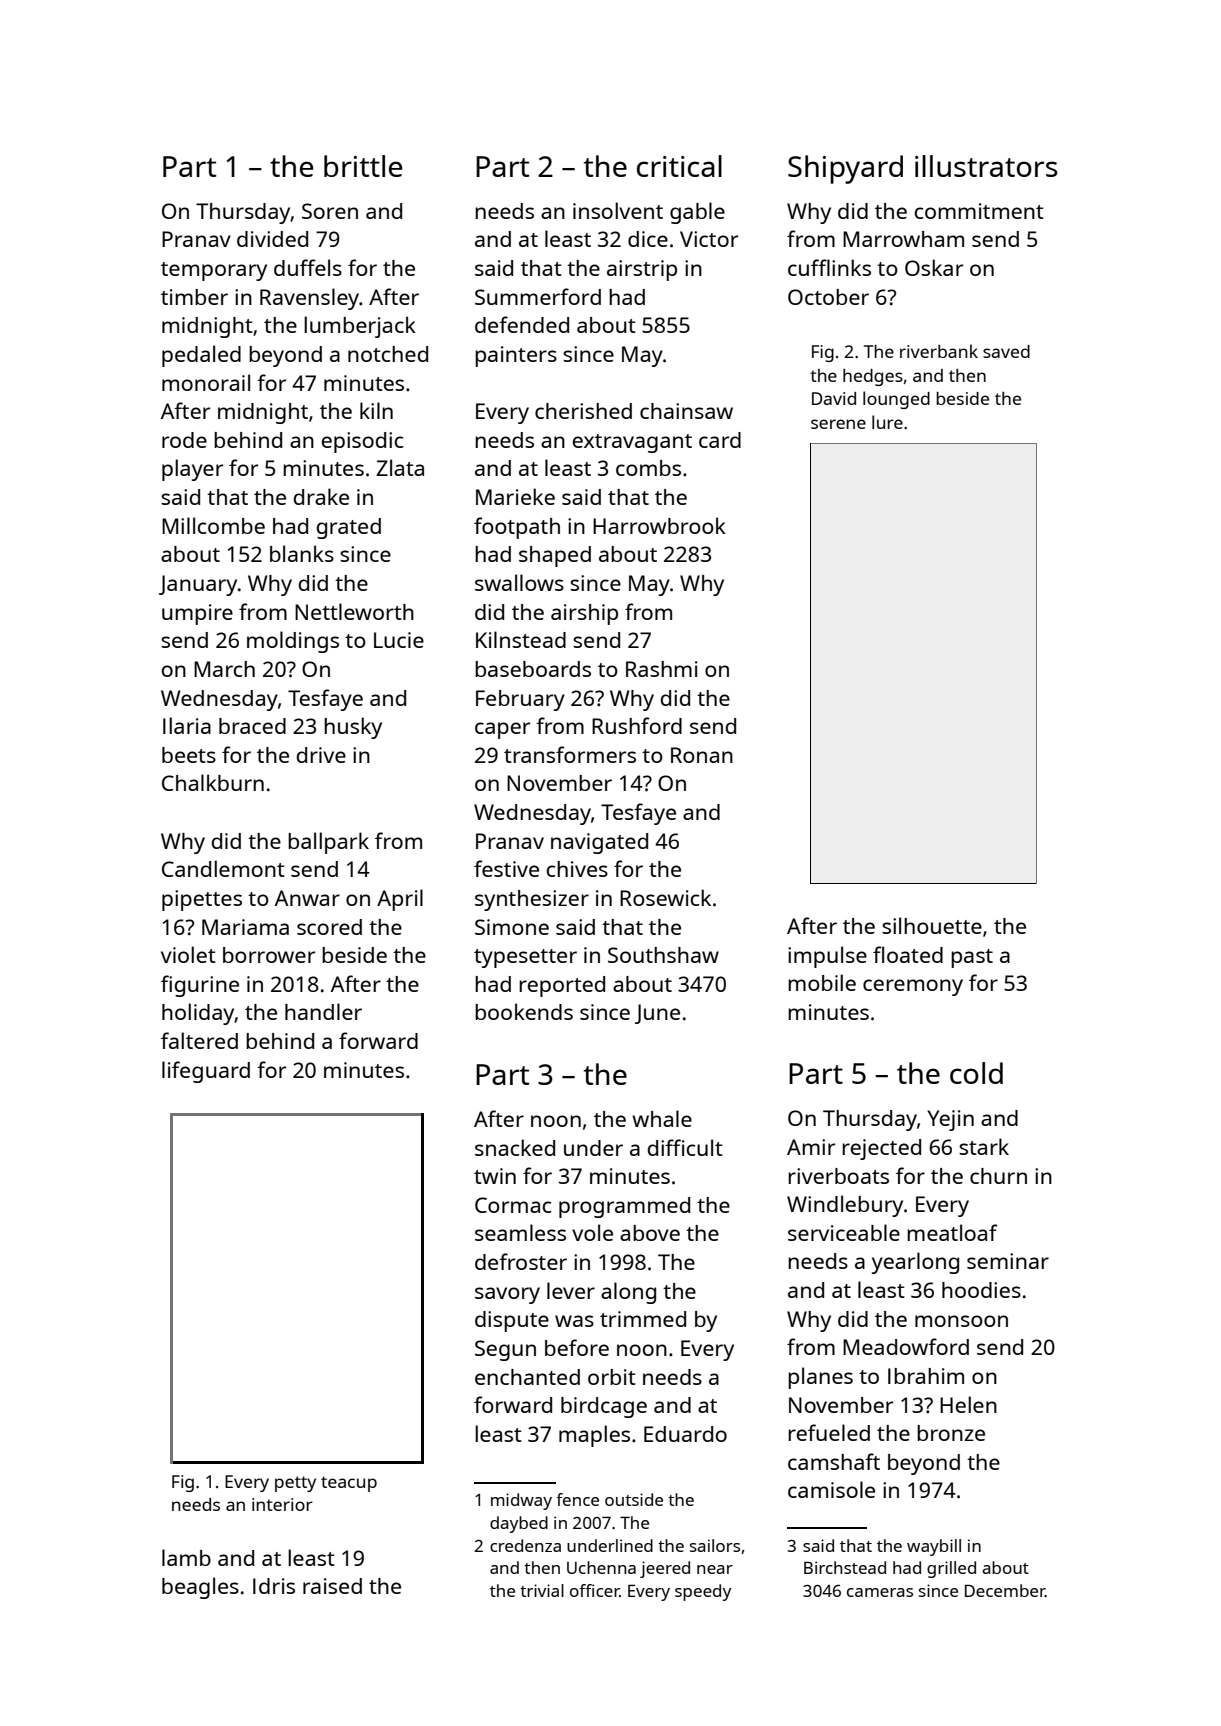 Image resolution: width=1221 pixels, height=1726 pixels. I want to click on jeered, so click(665, 1569).
